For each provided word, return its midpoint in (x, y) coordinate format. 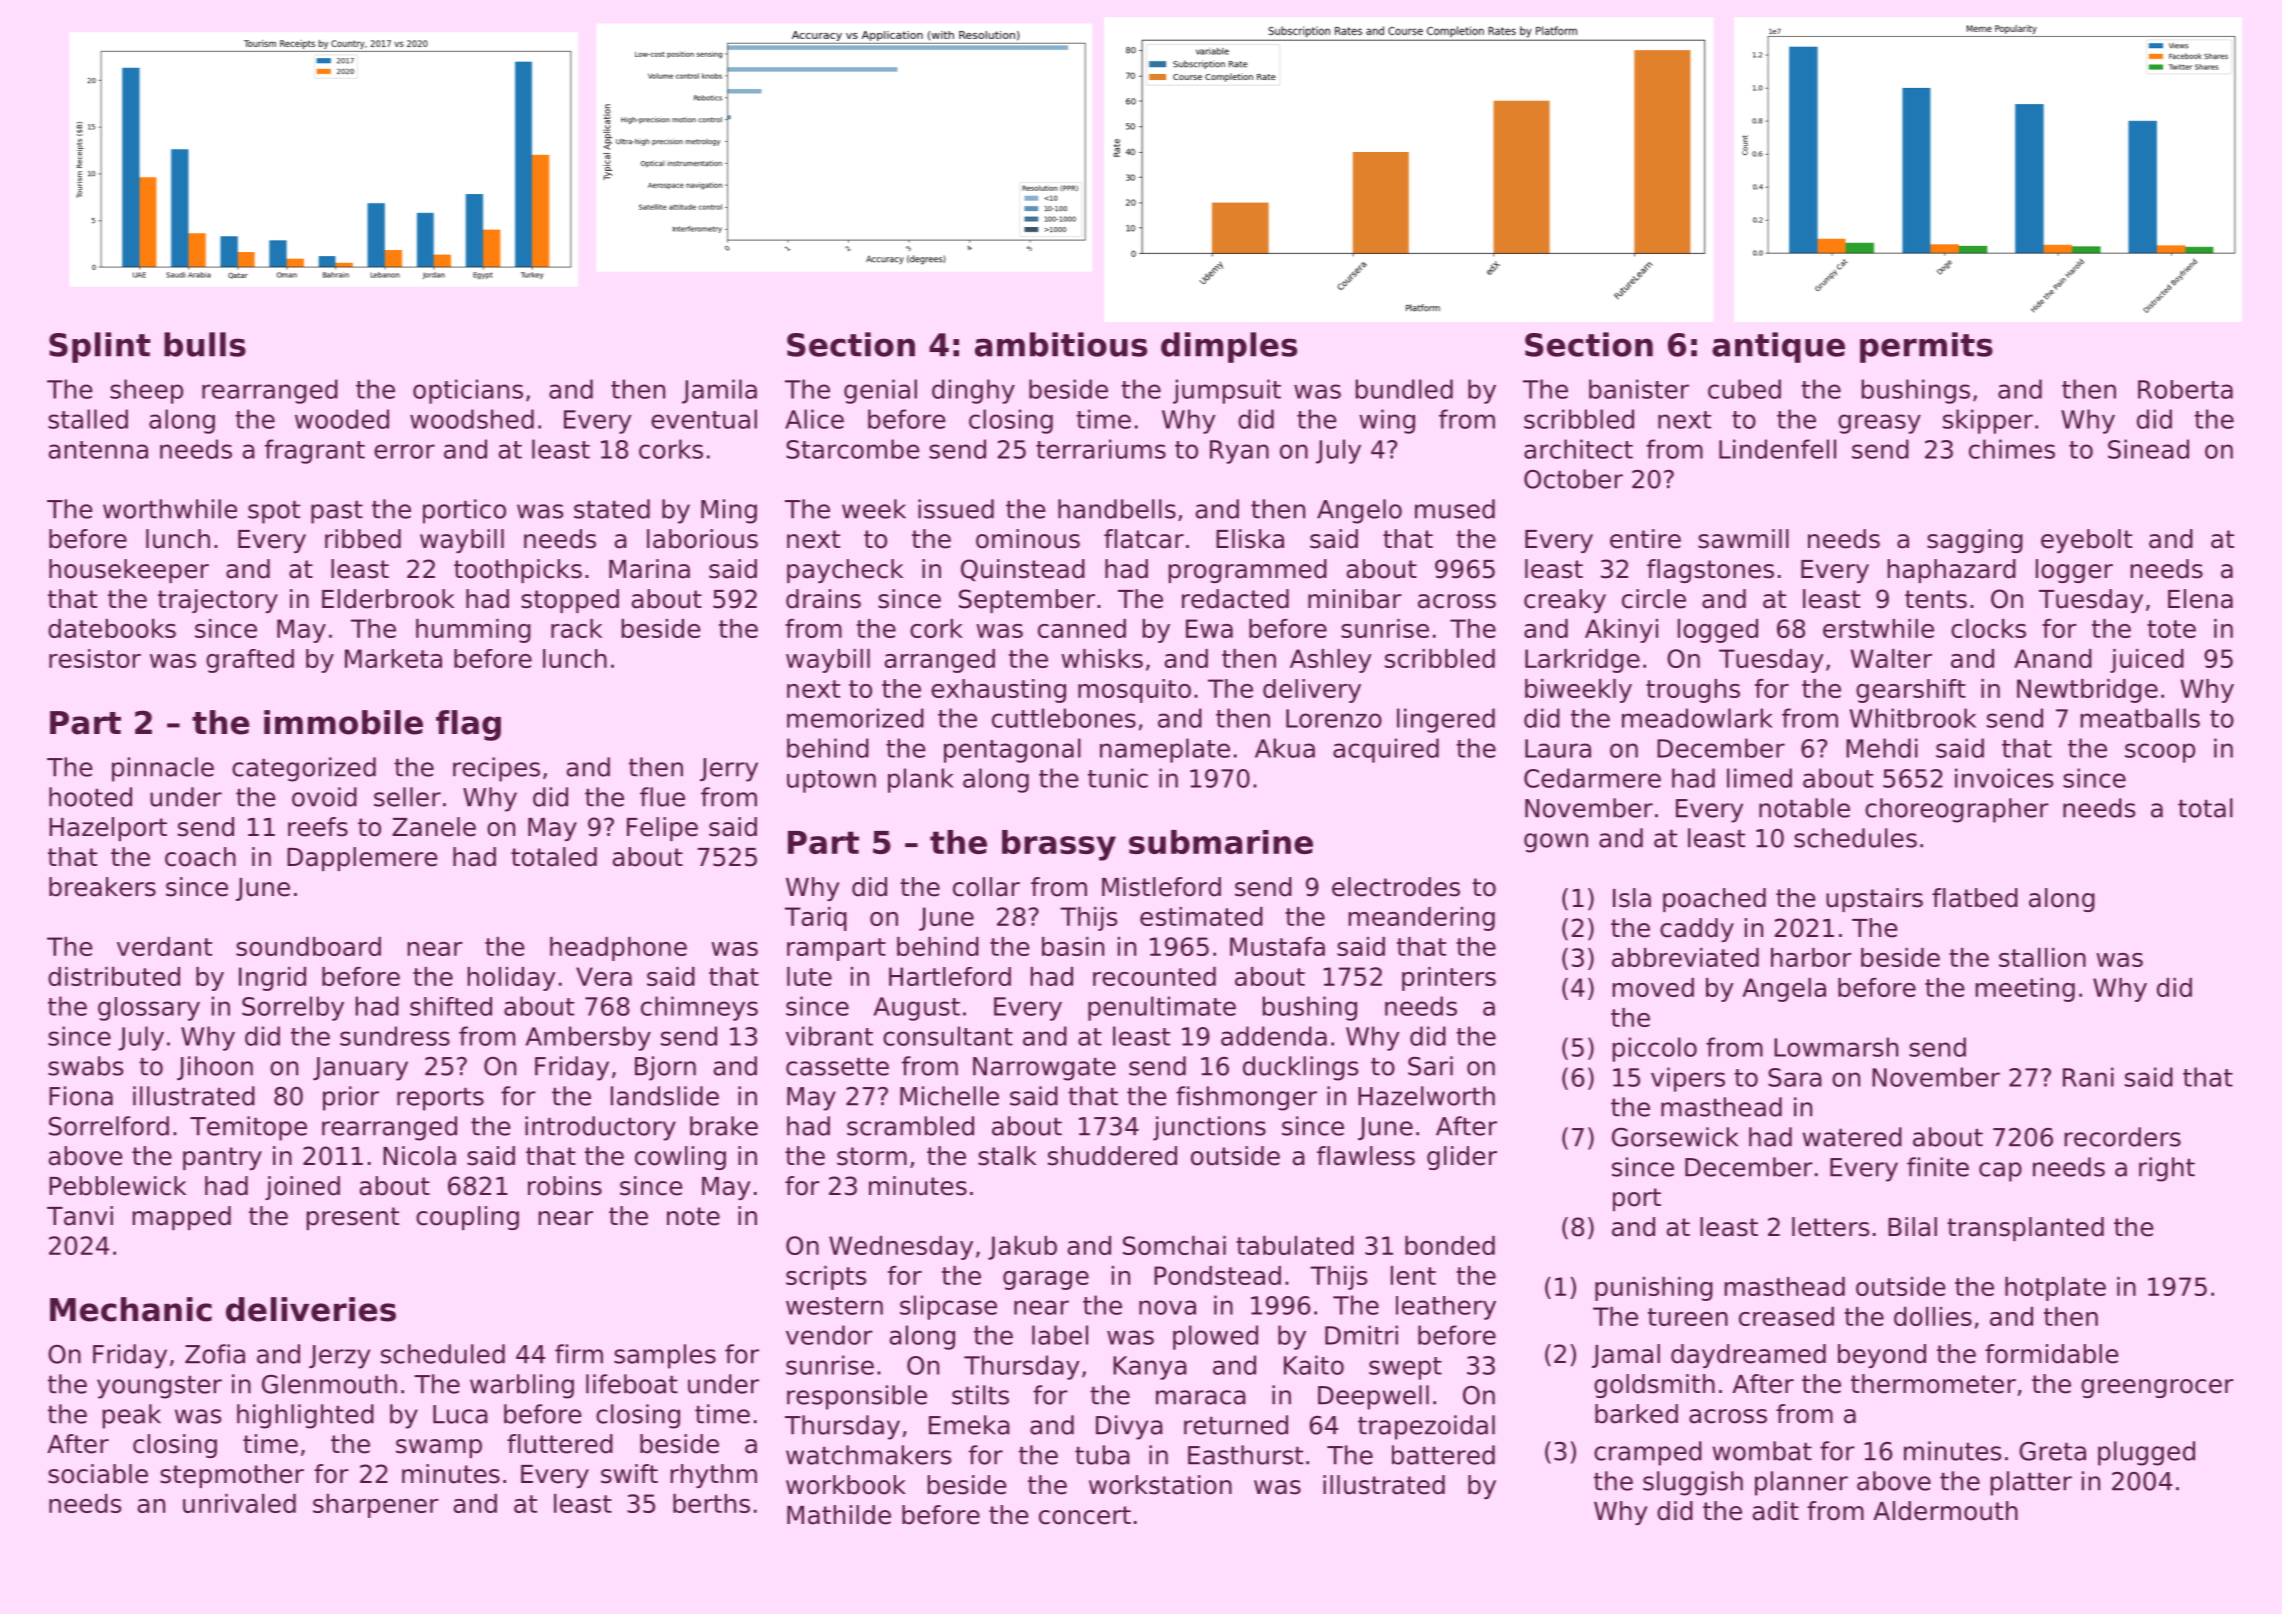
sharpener (375, 1506)
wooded (342, 419)
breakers (102, 887)
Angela (1784, 990)
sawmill (1743, 539)
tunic (1118, 778)
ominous (1028, 539)
